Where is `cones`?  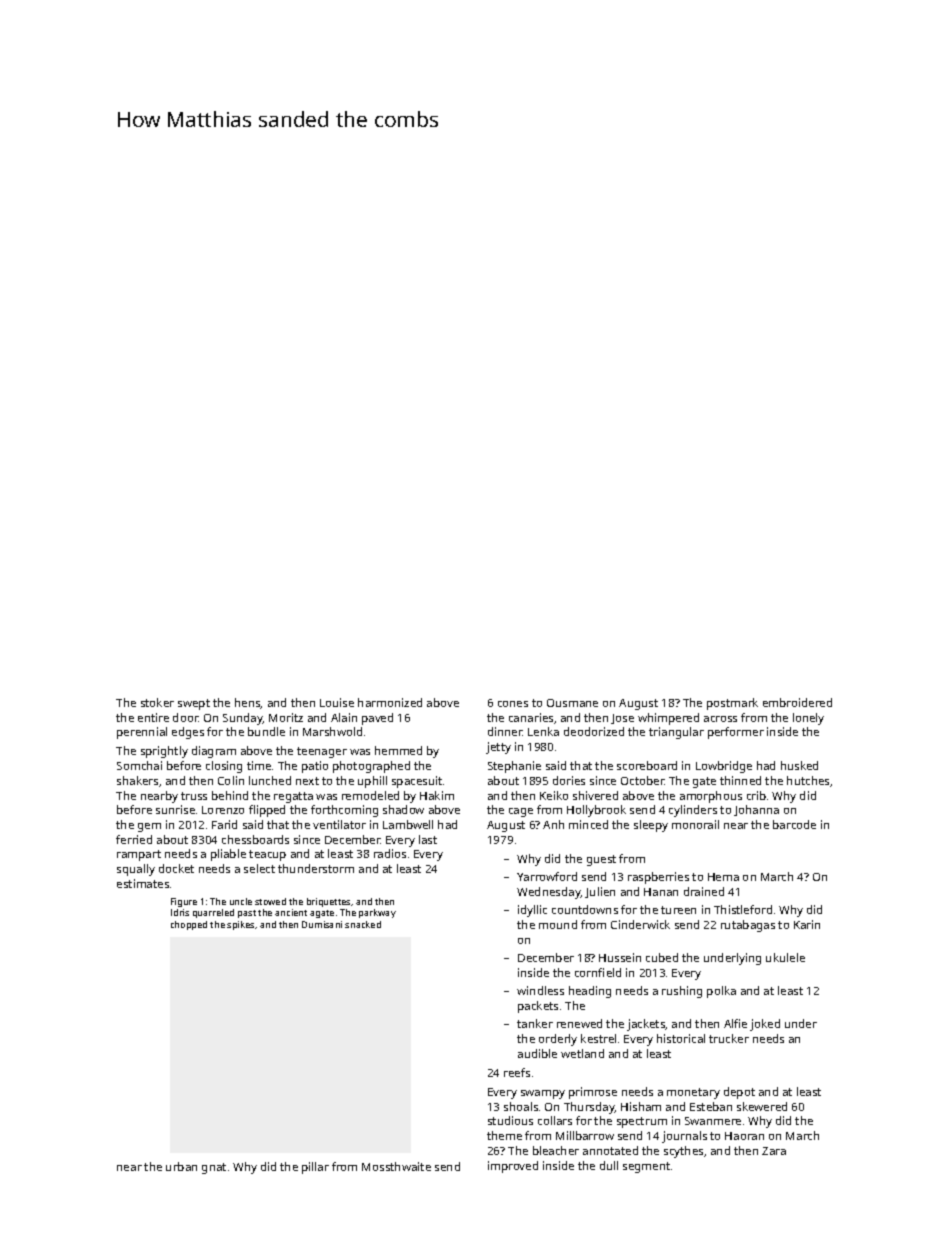 cones is located at coordinates (513, 704).
